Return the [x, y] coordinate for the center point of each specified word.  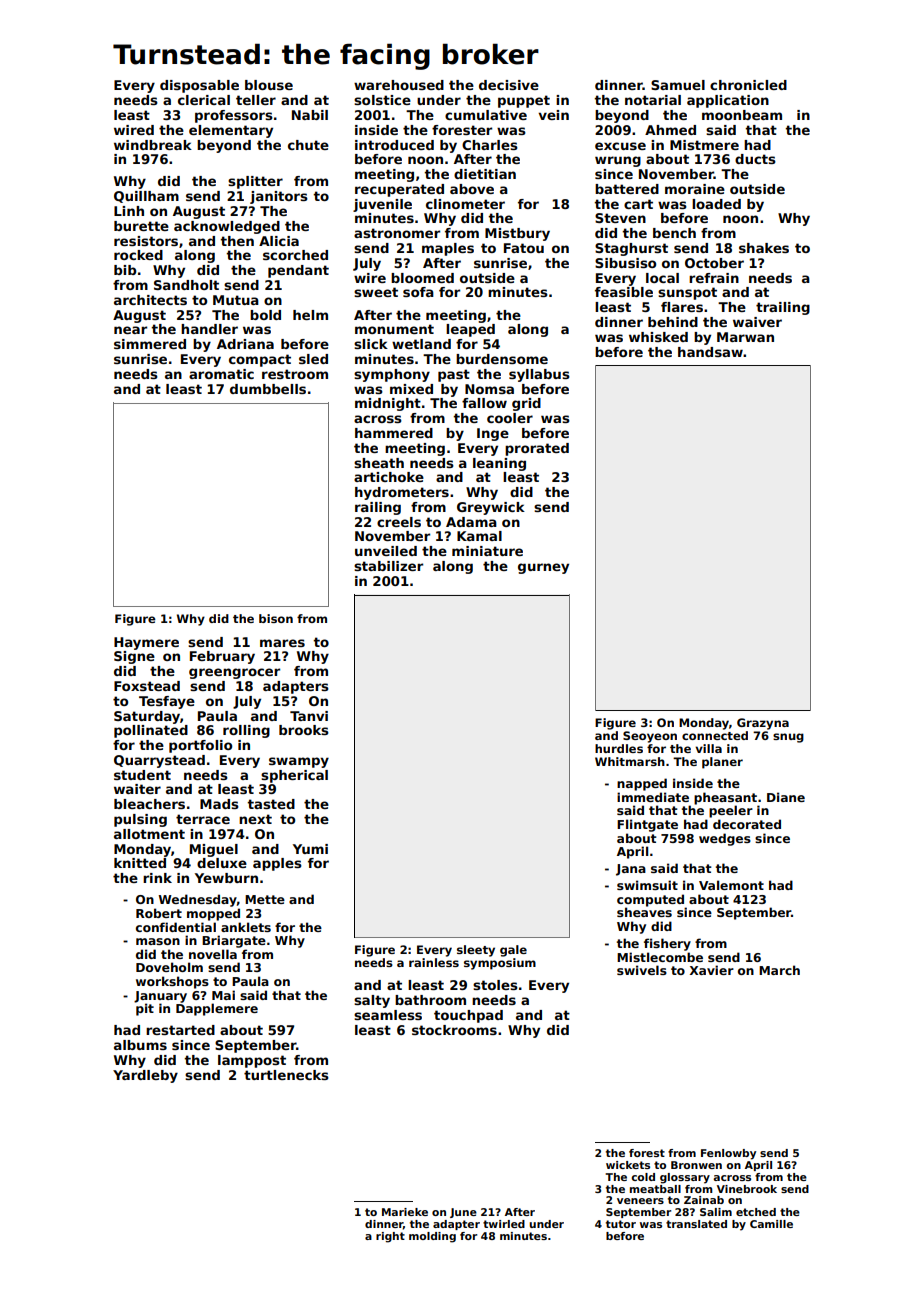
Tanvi [309, 716]
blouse [269, 85]
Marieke [405, 1212]
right [390, 1237]
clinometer [465, 204]
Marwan [745, 337]
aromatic [221, 374]
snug [788, 738]
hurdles [619, 748]
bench [674, 233]
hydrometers [402, 493]
